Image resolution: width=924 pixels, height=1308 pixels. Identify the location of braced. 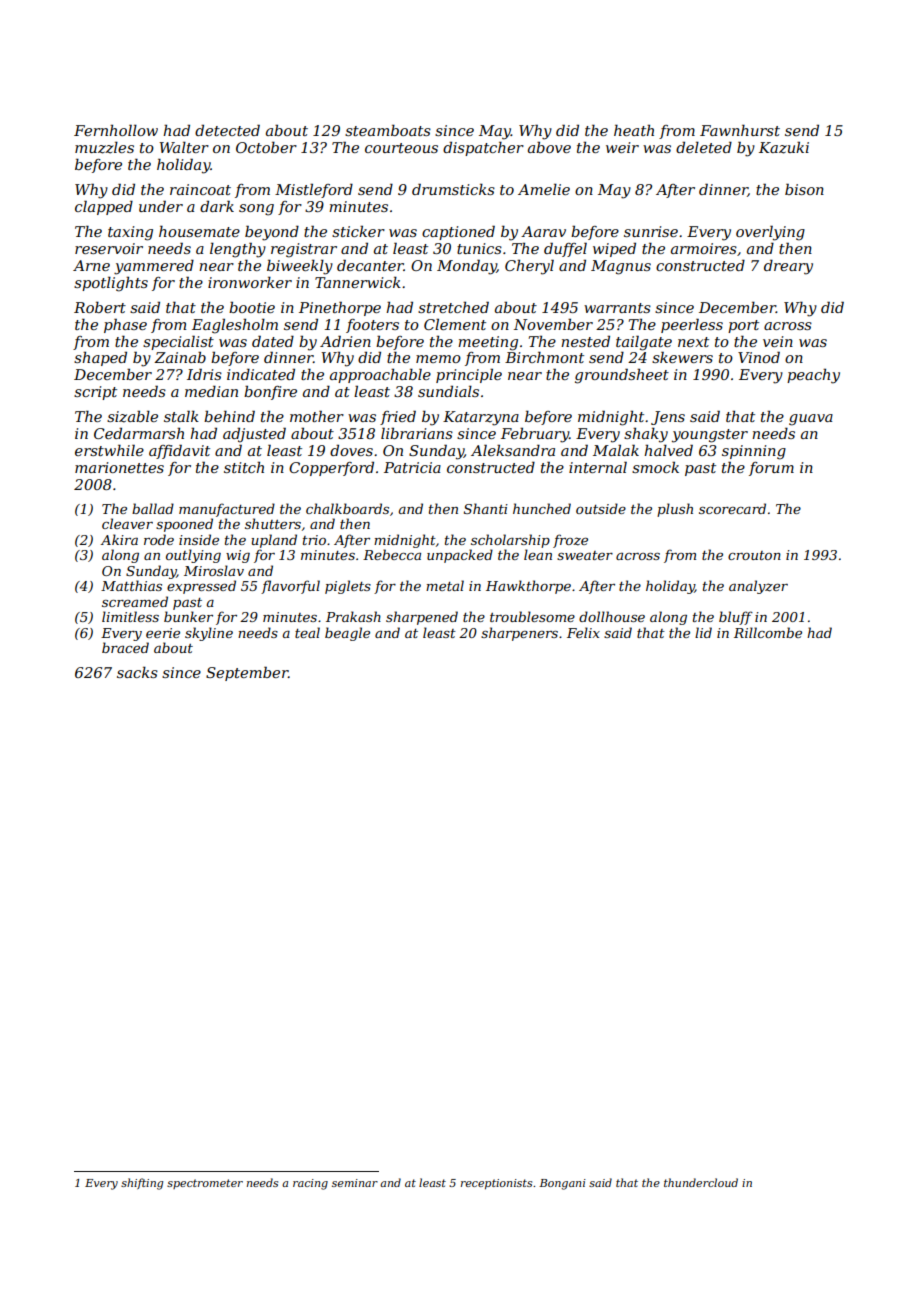
(125, 647).
